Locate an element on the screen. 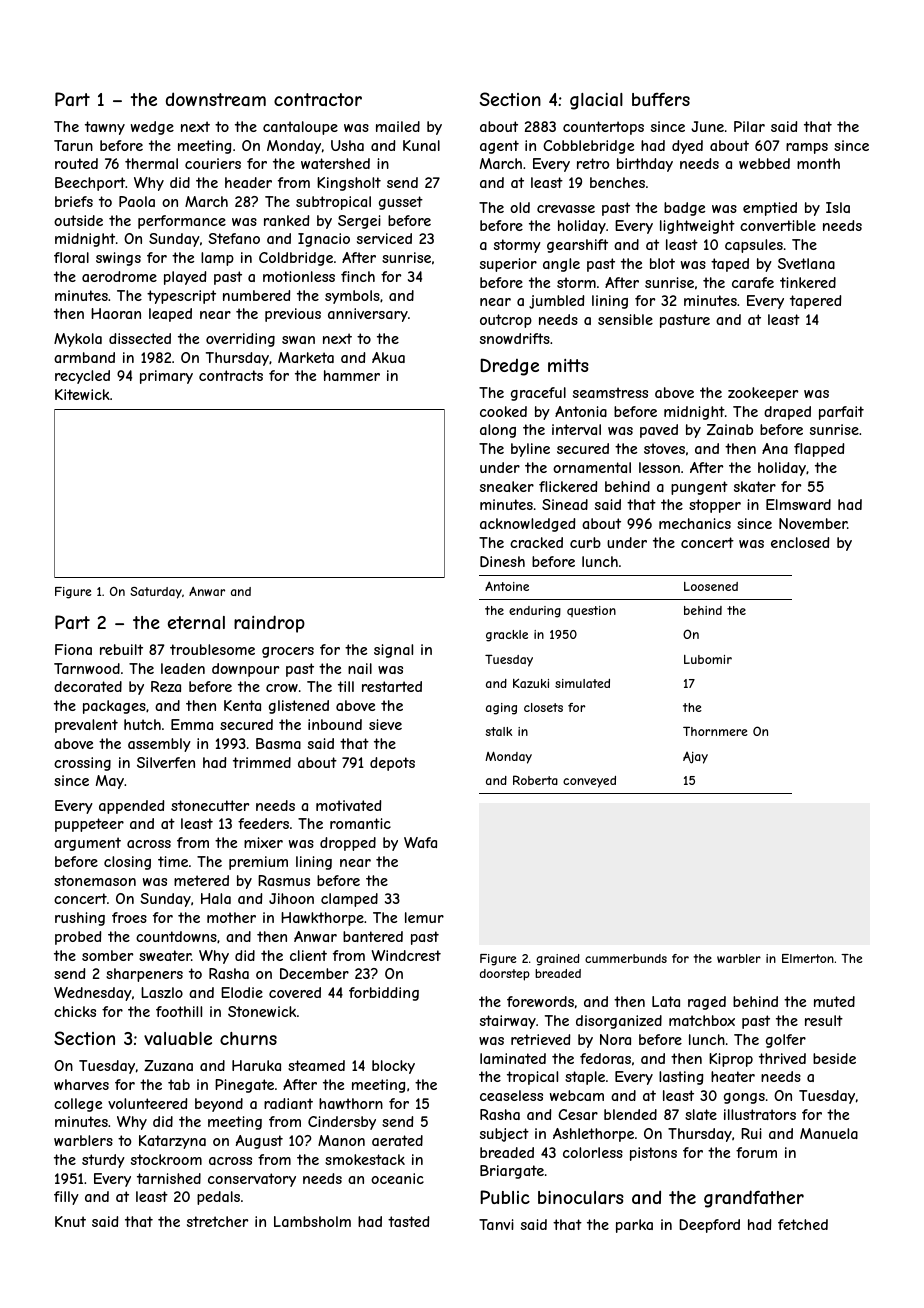  Wafa is located at coordinates (420, 842).
